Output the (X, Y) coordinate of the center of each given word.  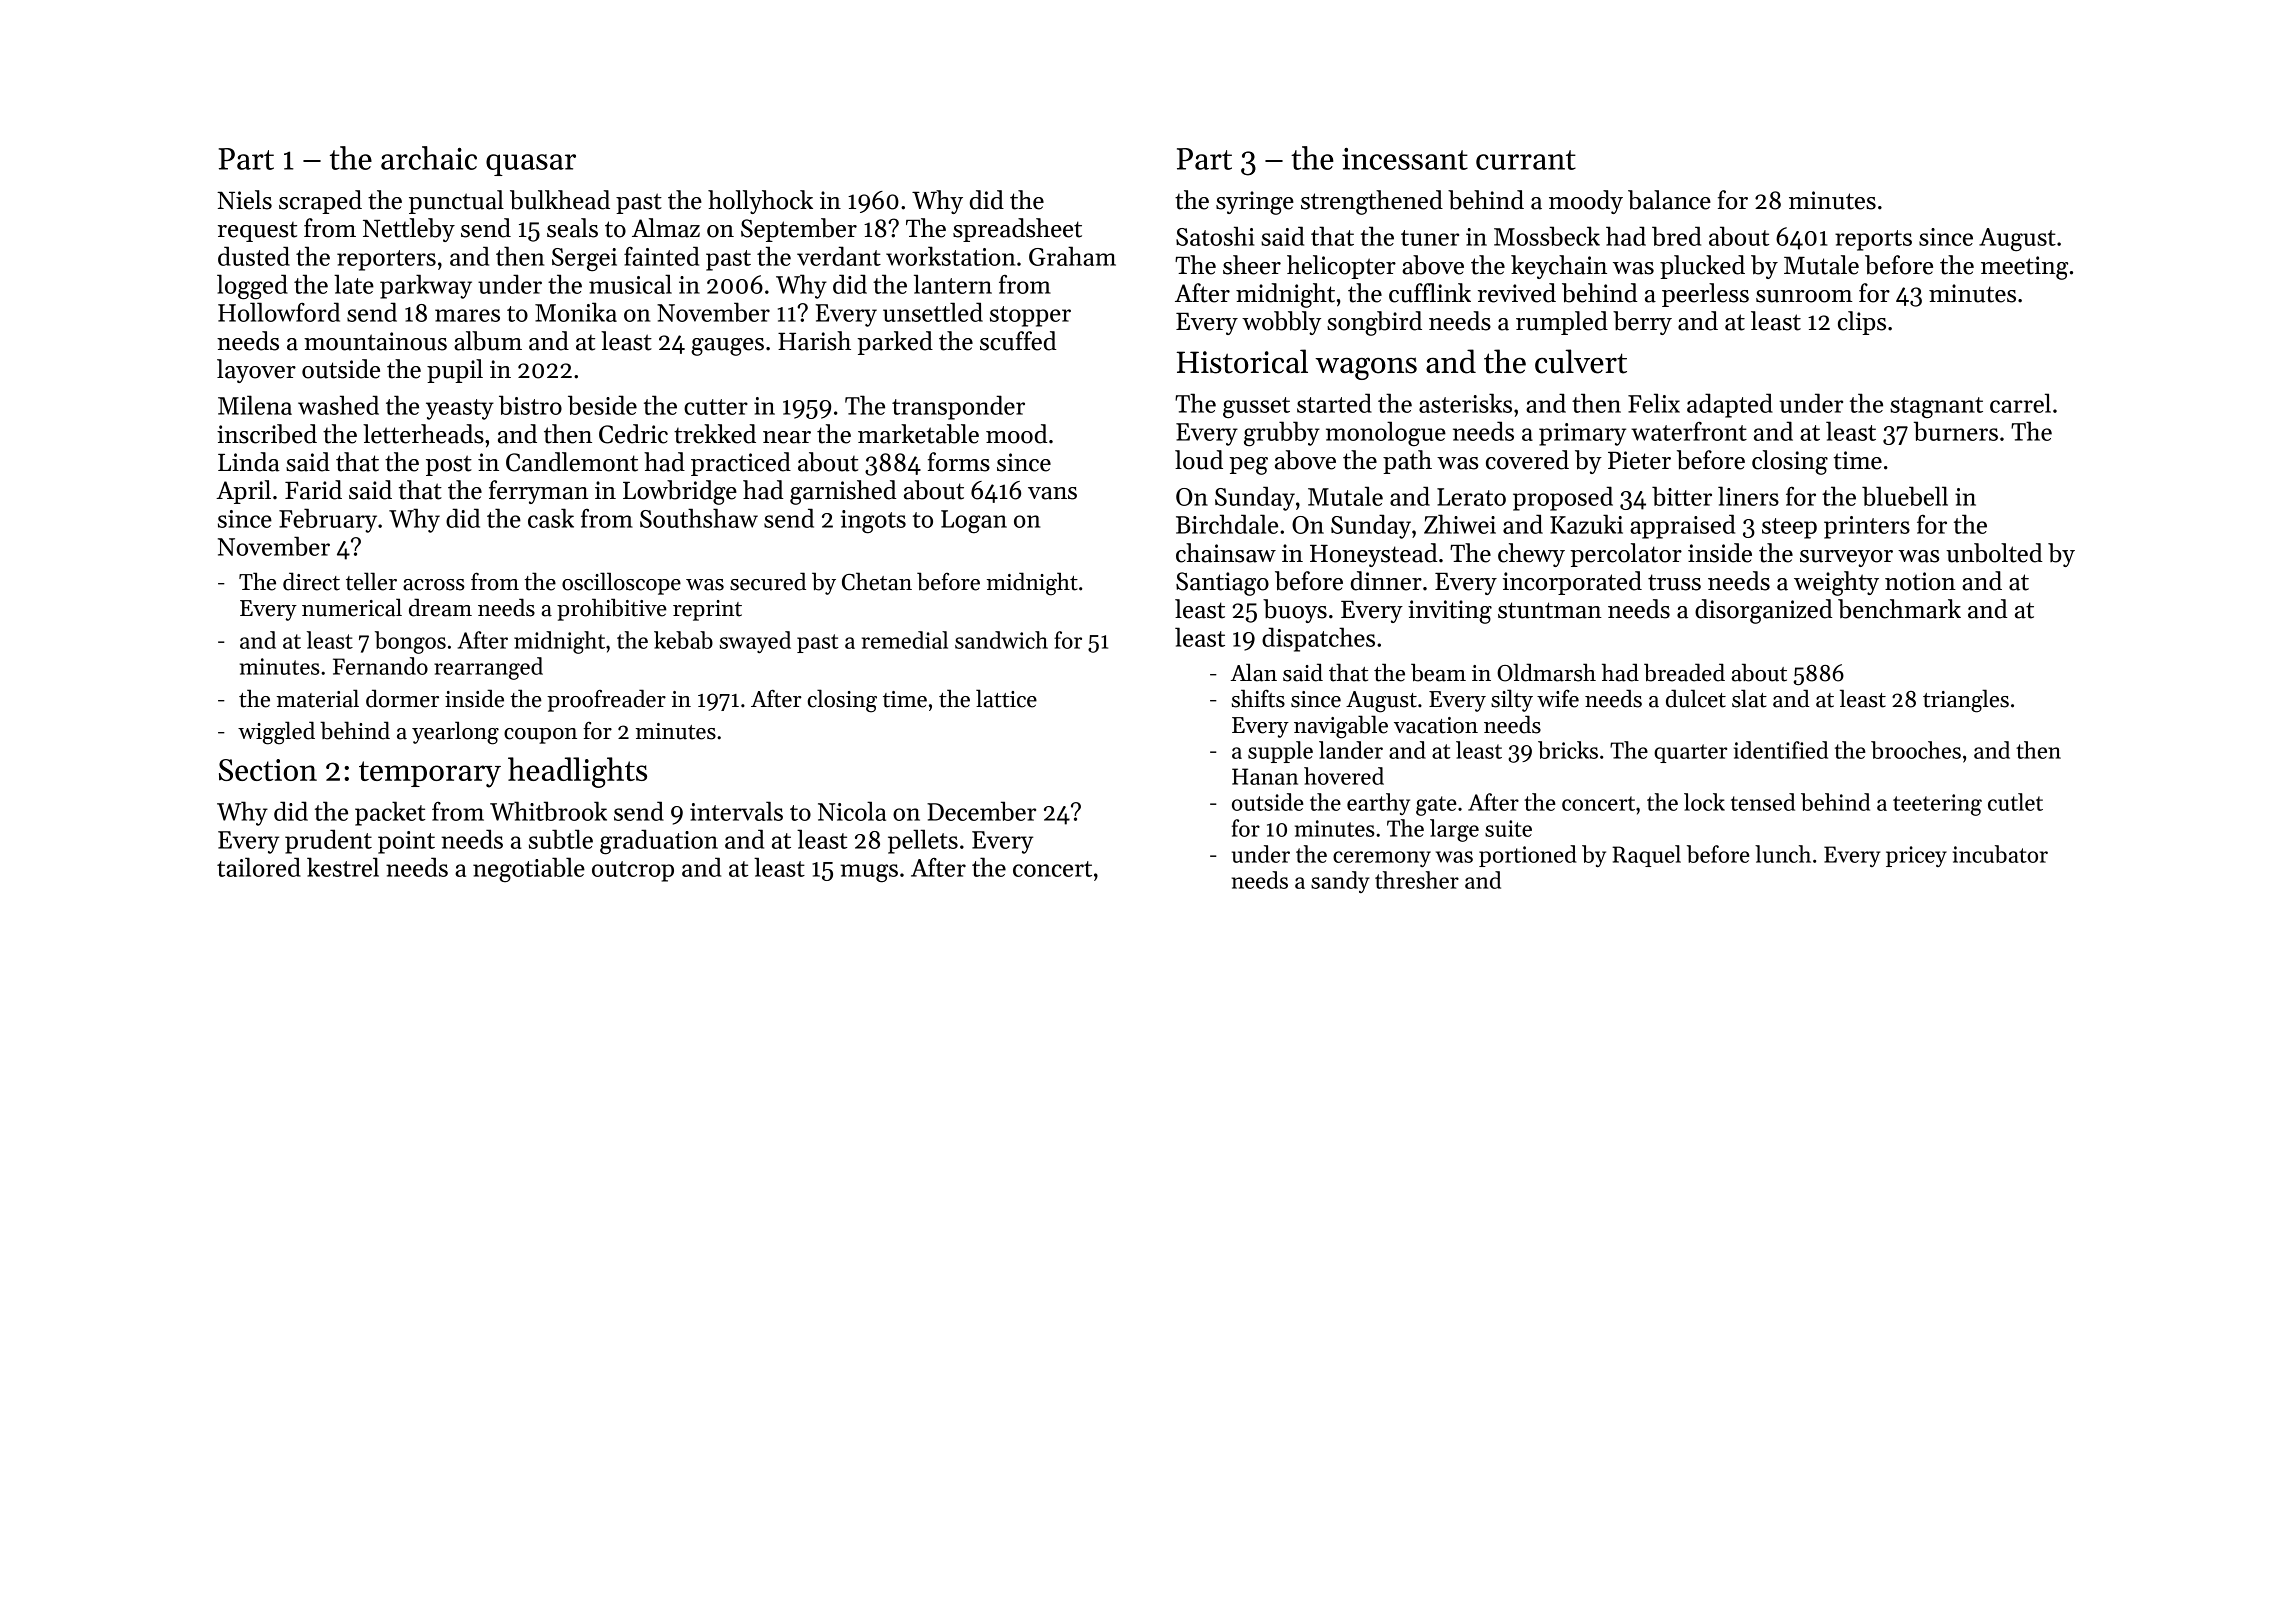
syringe (1255, 203)
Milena (255, 405)
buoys (1295, 611)
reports (1873, 240)
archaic (429, 158)
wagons (1366, 368)
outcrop (633, 871)
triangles (1966, 701)
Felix (1654, 403)
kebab (683, 640)
